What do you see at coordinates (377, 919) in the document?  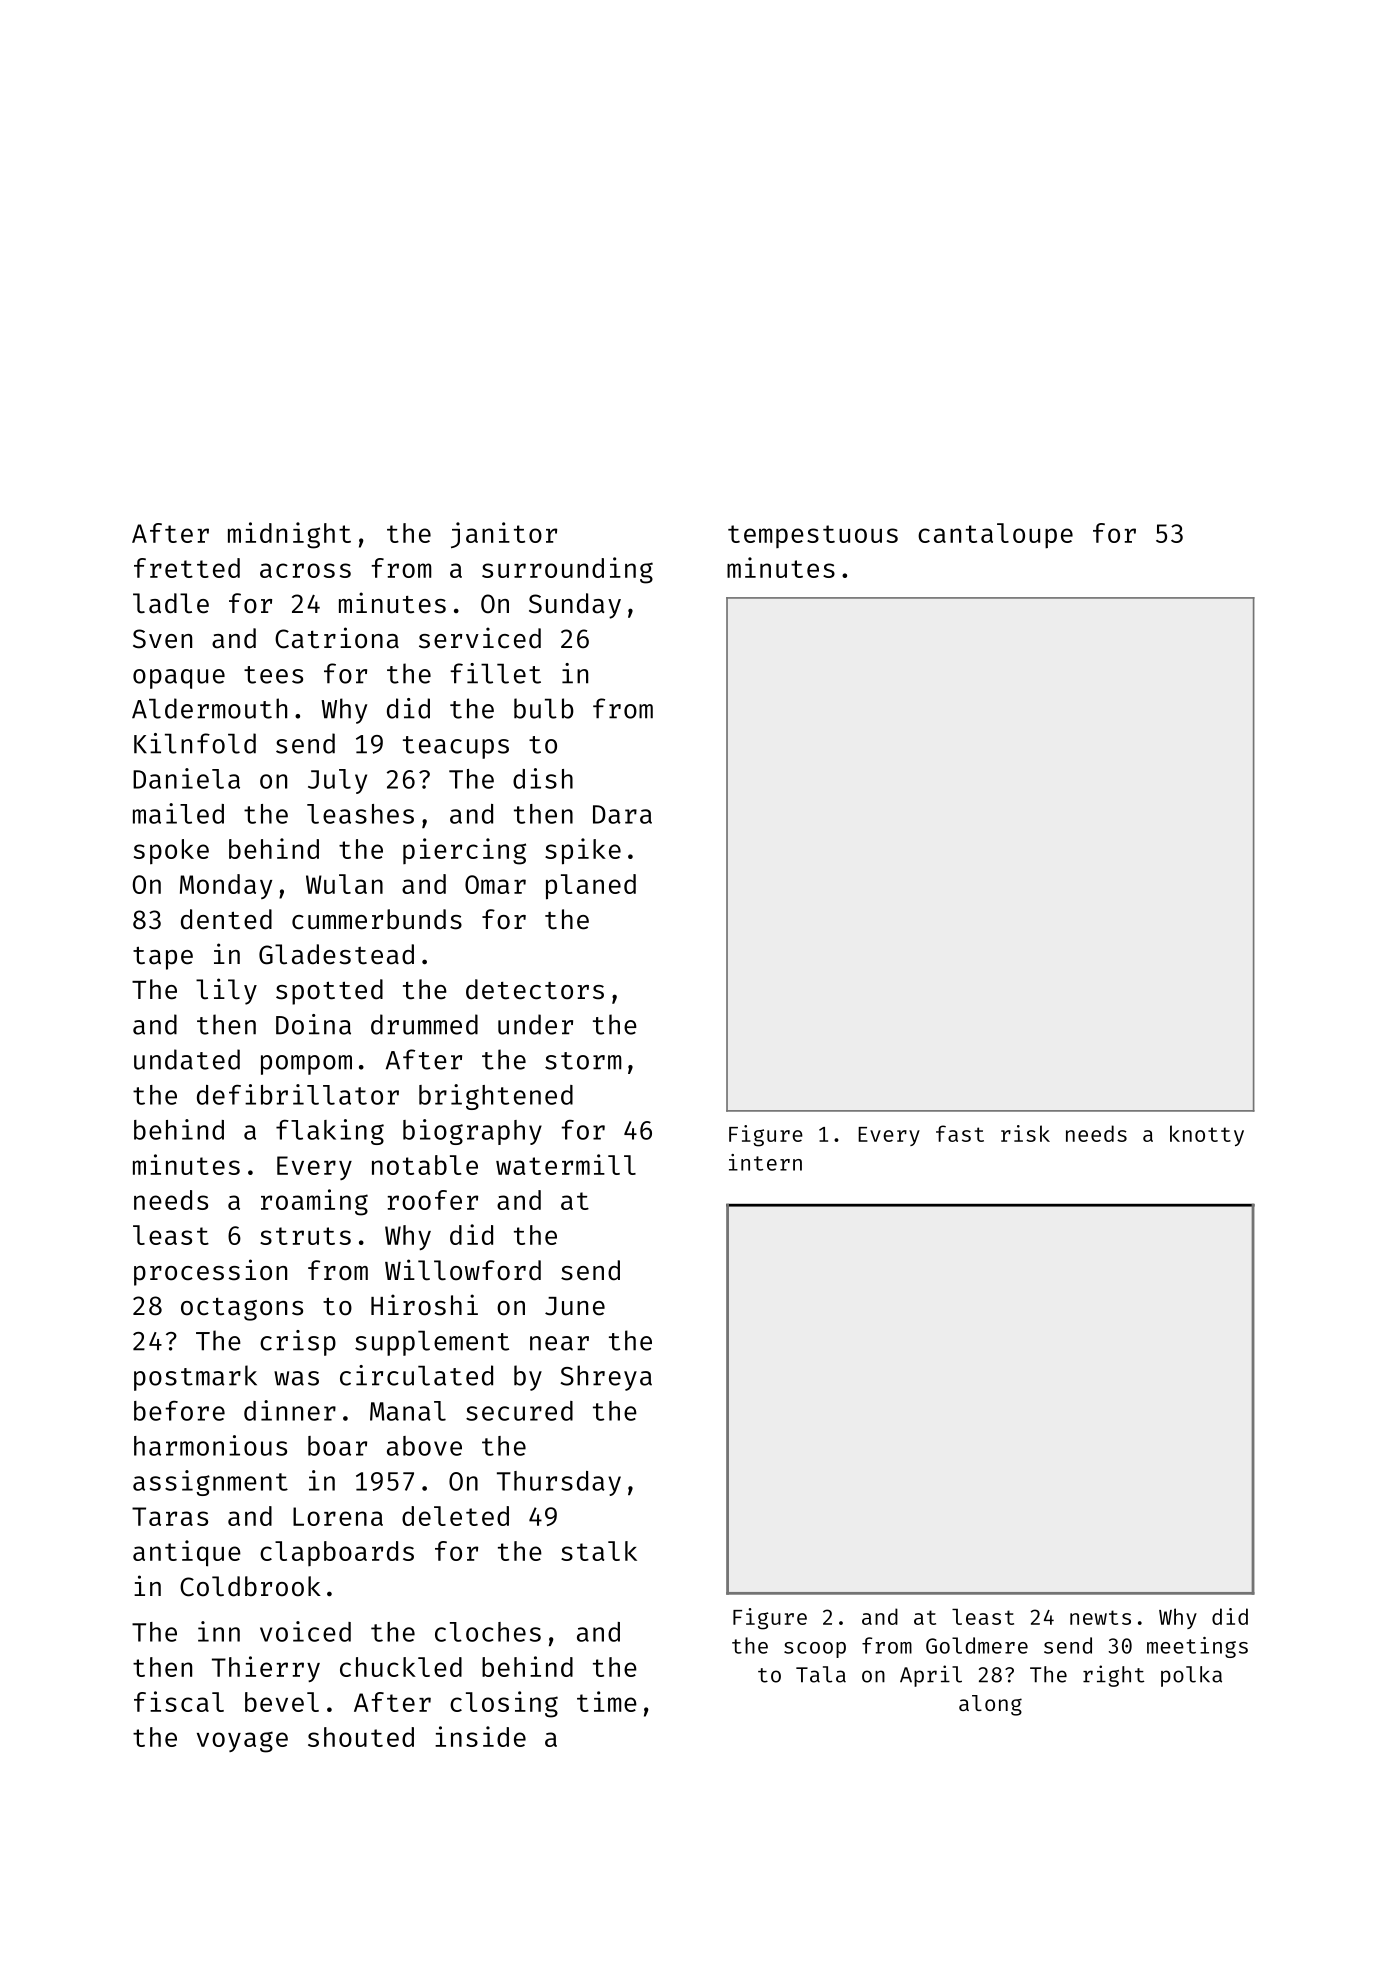 I see `cummerbunds` at bounding box center [377, 919].
